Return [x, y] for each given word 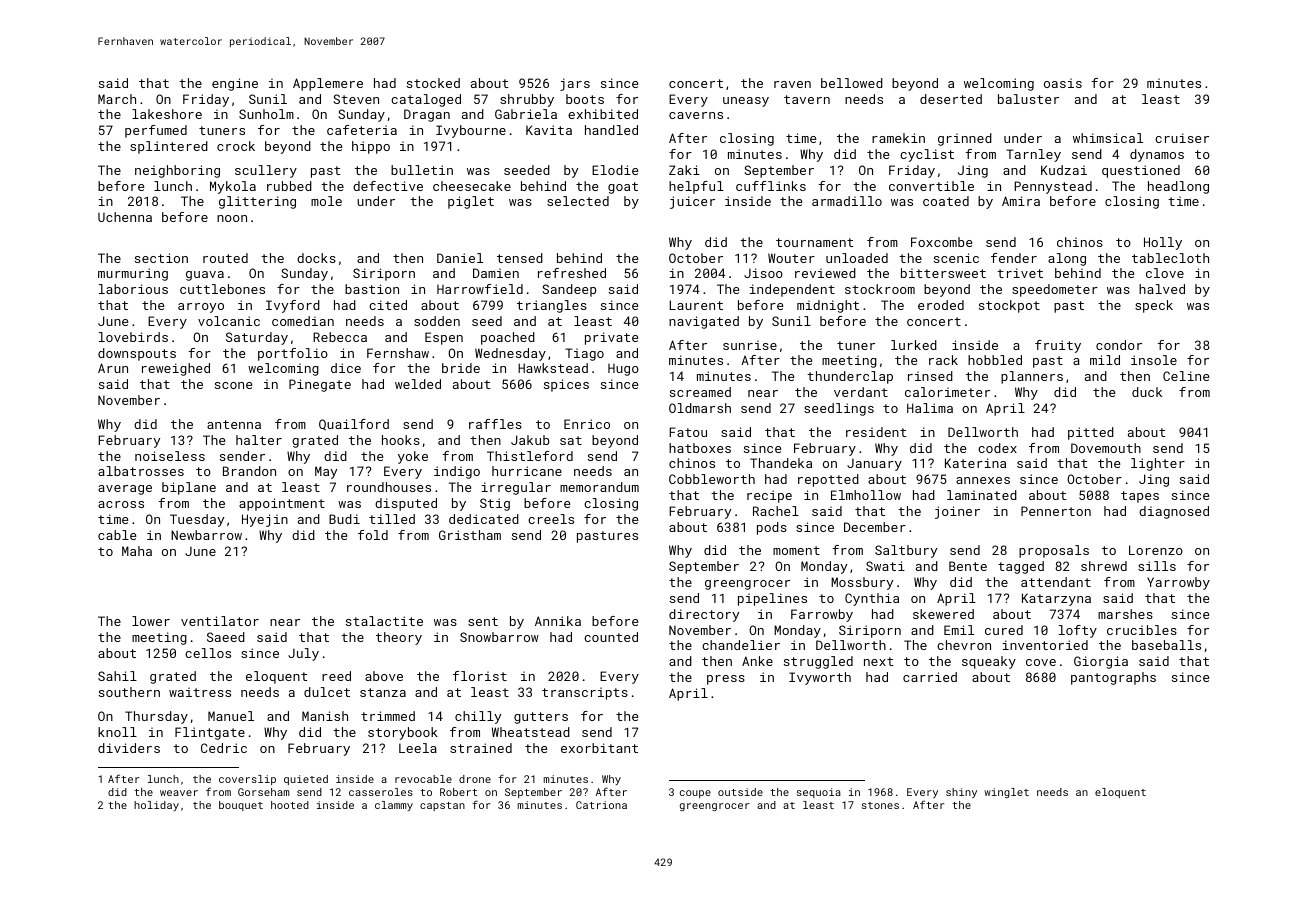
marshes [1125, 614]
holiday [156, 806]
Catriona [601, 805]
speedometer [1055, 290]
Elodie [615, 170]
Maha [137, 551]
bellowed [852, 83]
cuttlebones [222, 289]
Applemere [328, 84]
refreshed [572, 273]
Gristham [470, 535]
